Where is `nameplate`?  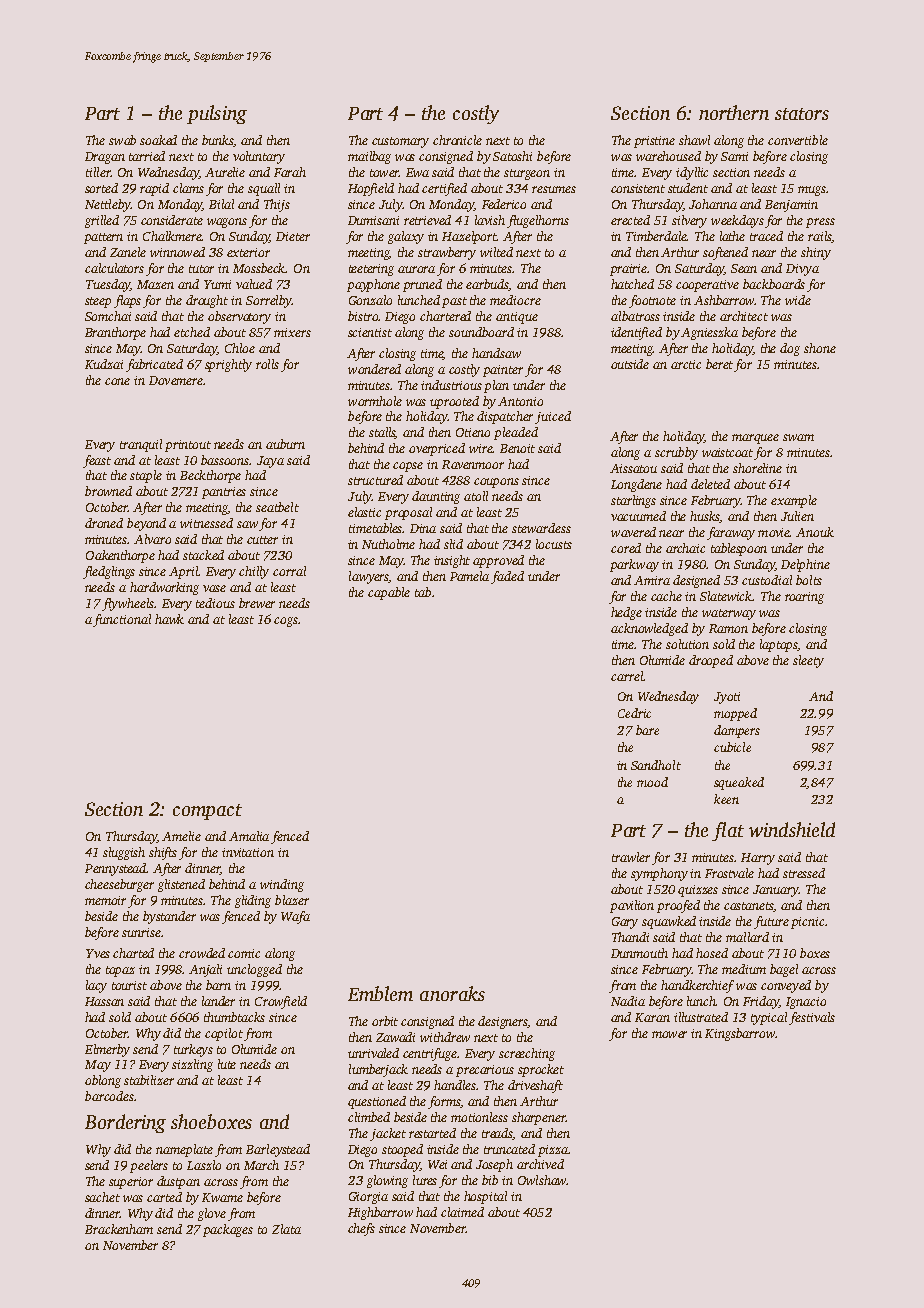
nameplate is located at coordinates (184, 1150).
